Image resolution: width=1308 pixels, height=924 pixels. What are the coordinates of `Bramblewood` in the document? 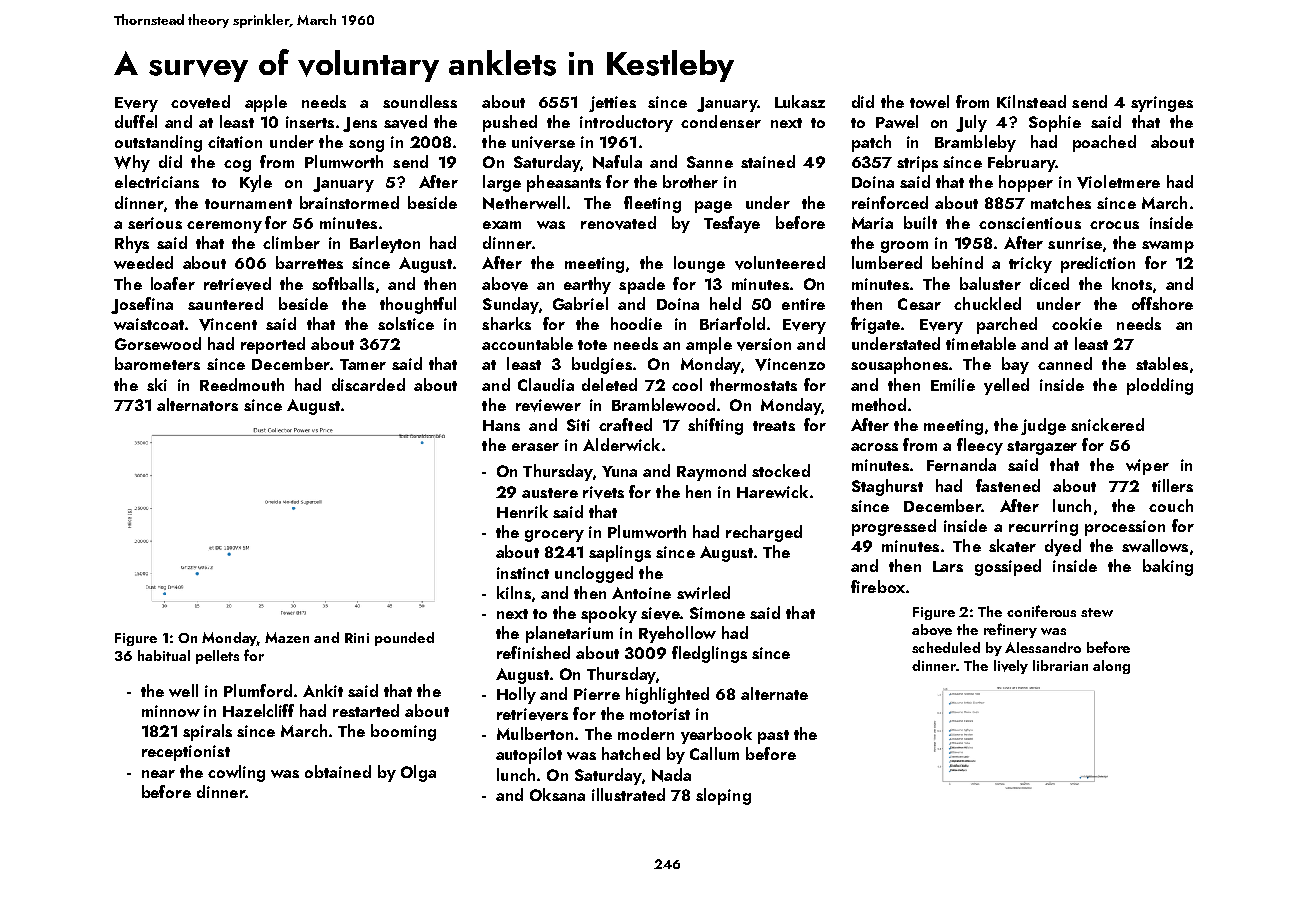 It's located at (663, 404).
